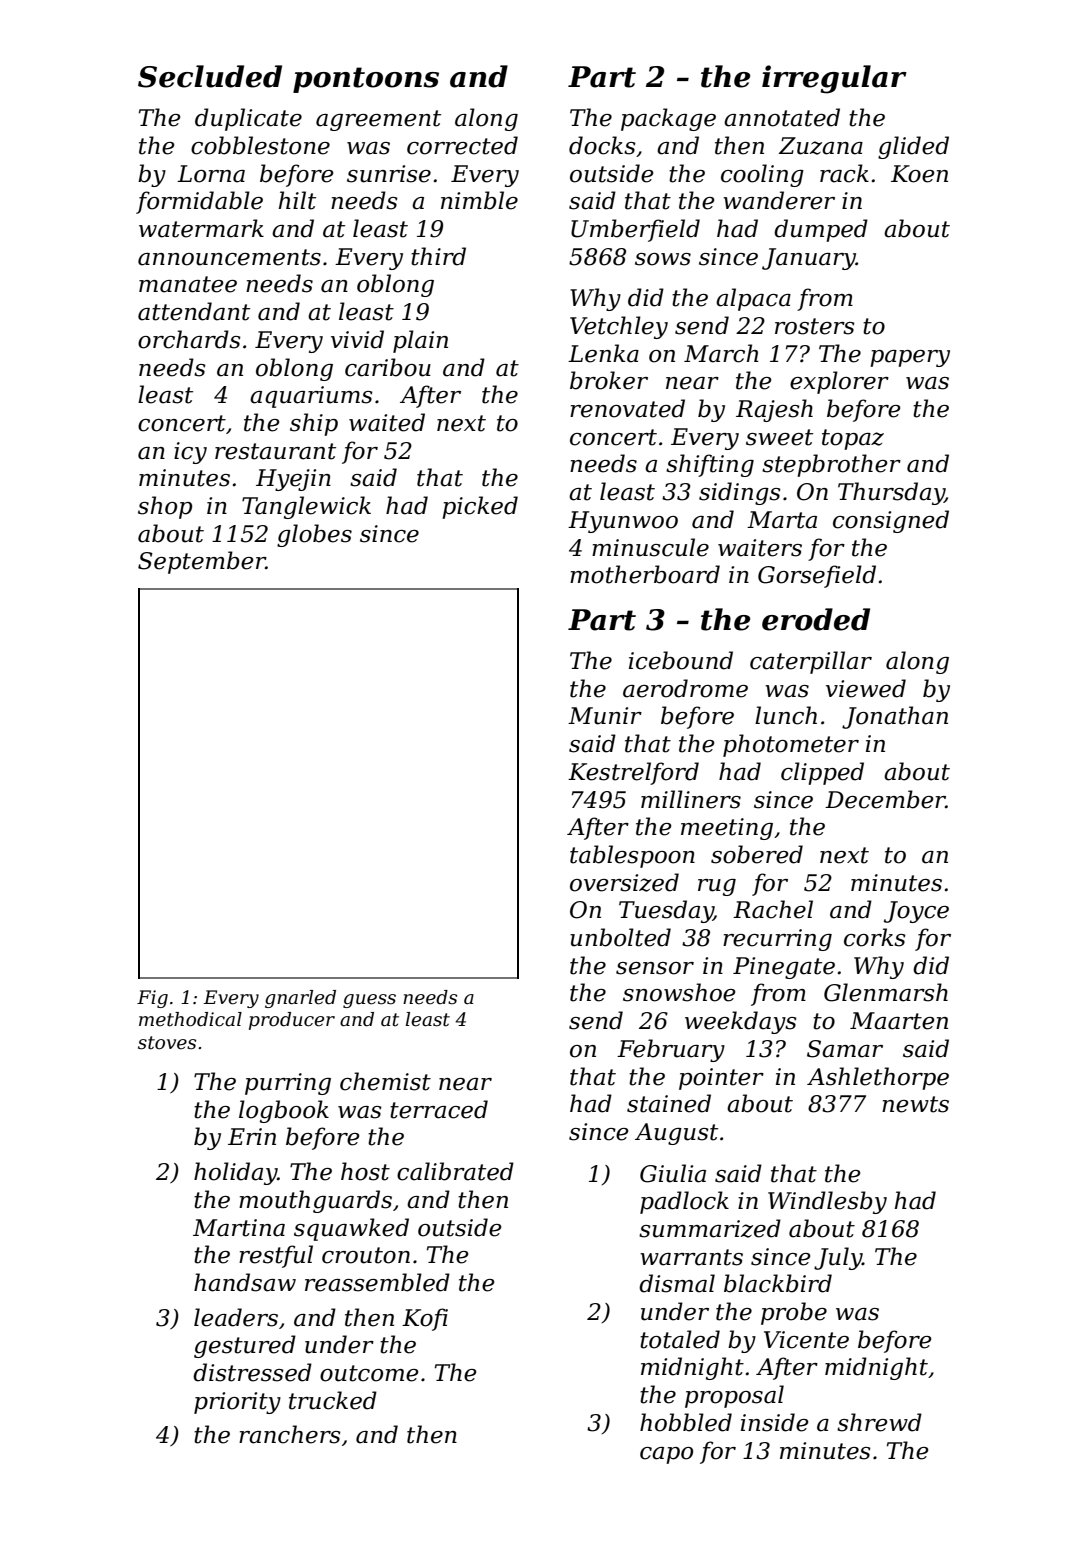 The height and width of the screenshot is (1545, 1088). What do you see at coordinates (627, 408) in the screenshot?
I see `renovated` at bounding box center [627, 408].
